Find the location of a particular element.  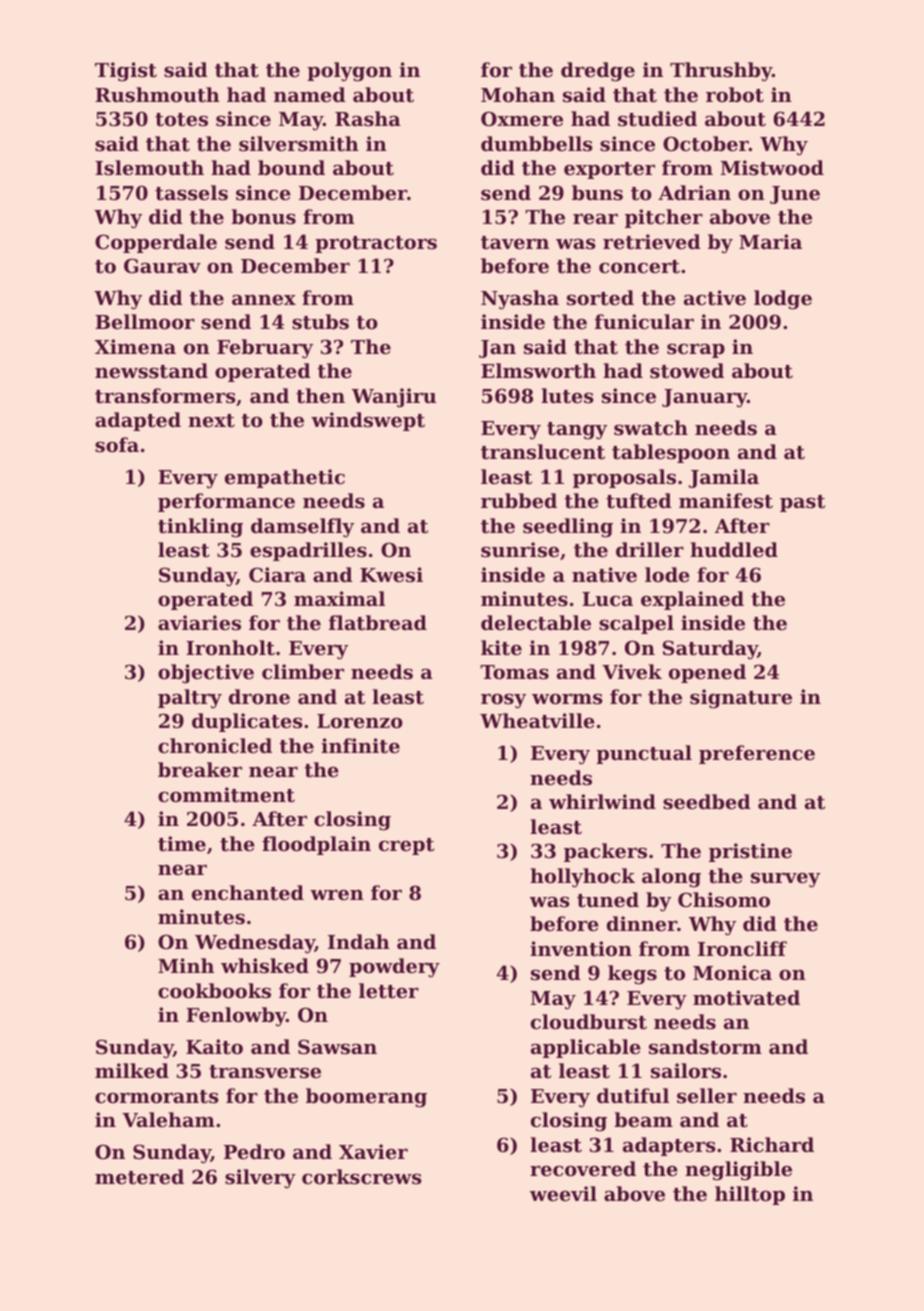

Richard is located at coordinates (772, 1144).
